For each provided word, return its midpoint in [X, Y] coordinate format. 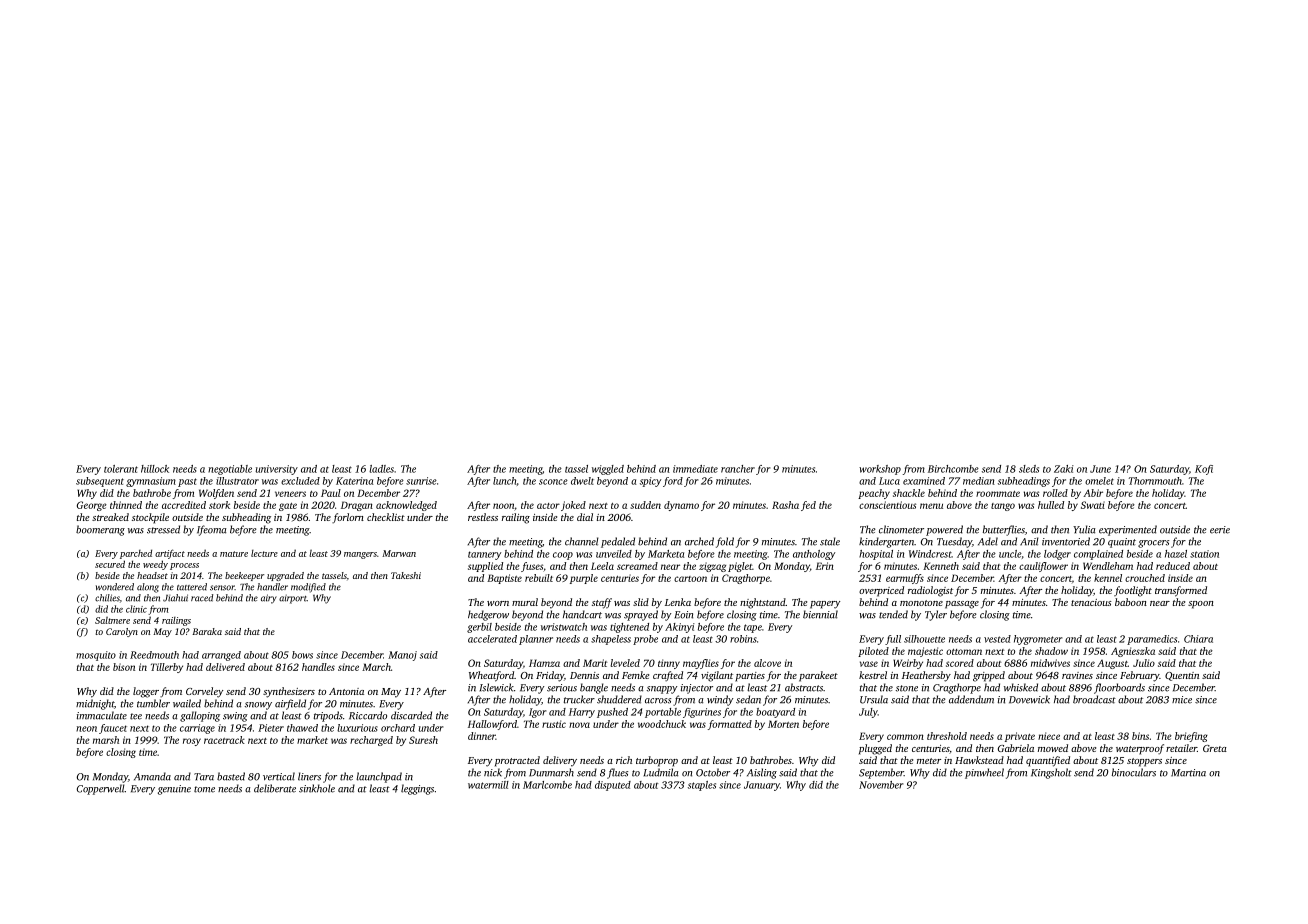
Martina [1188, 773]
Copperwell [101, 789]
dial [585, 517]
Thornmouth [1155, 481]
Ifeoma [211, 530]
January [762, 786]
